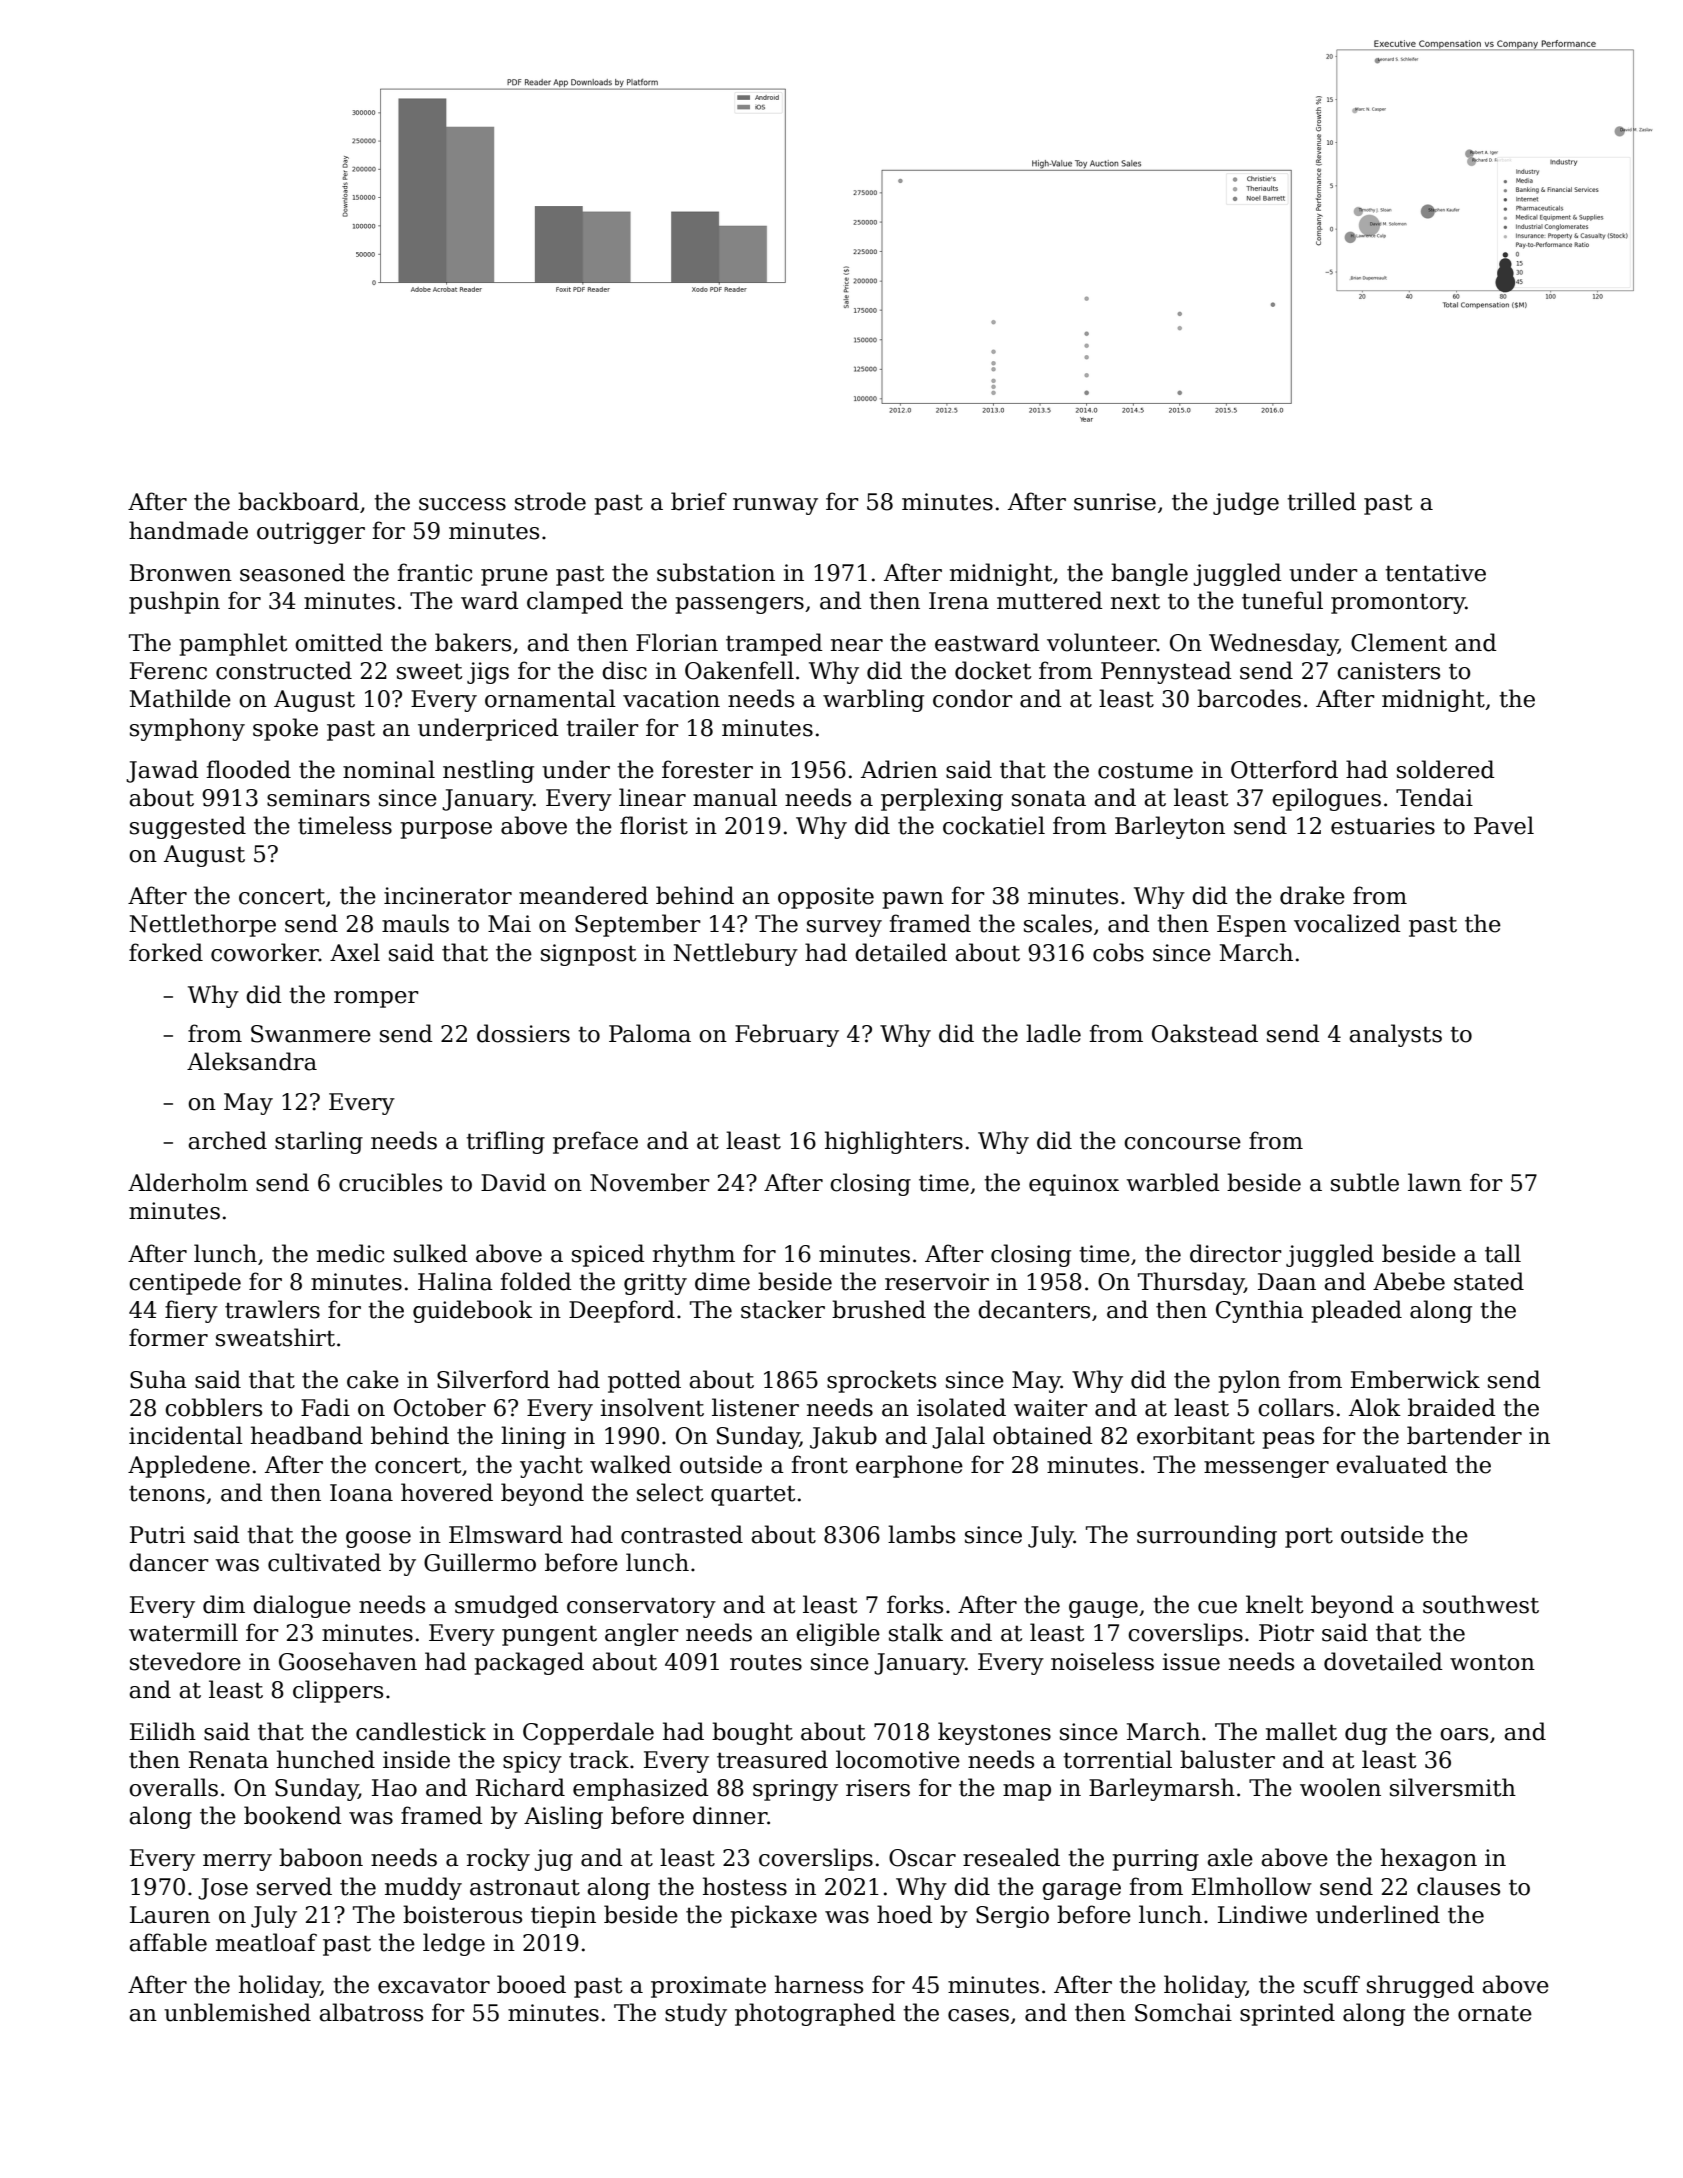 The width and height of the image is (1683, 2178). I want to click on sunrise, so click(1115, 502).
